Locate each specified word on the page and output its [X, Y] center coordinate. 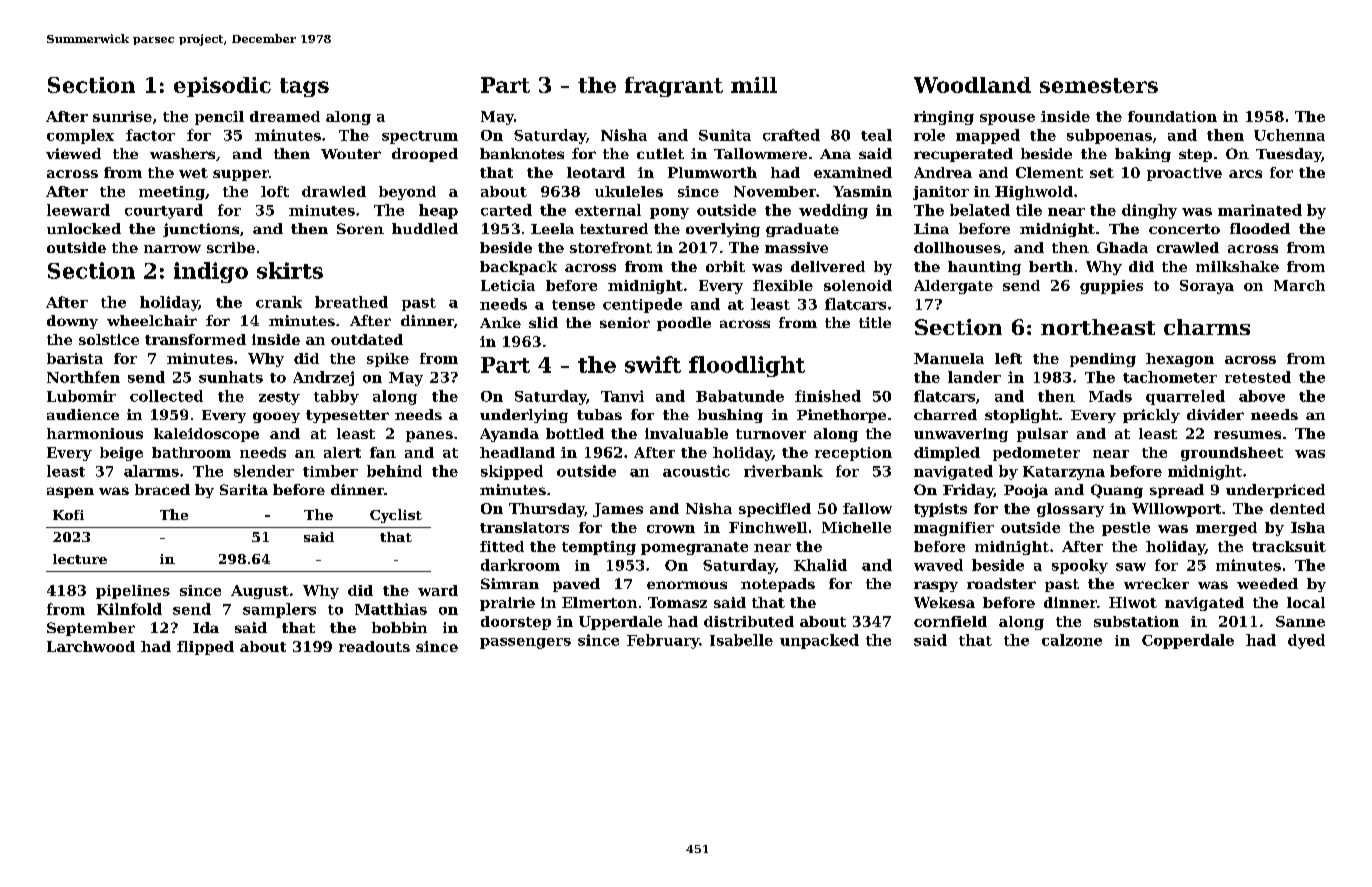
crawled [1188, 247]
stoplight [1021, 416]
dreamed [285, 116]
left [1008, 358]
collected [166, 396]
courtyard [164, 211]
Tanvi [622, 396]
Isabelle [741, 640]
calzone [1072, 640]
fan [383, 452]
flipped [205, 648]
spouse [1007, 119]
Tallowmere [760, 153]
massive [796, 247]
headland [517, 452]
